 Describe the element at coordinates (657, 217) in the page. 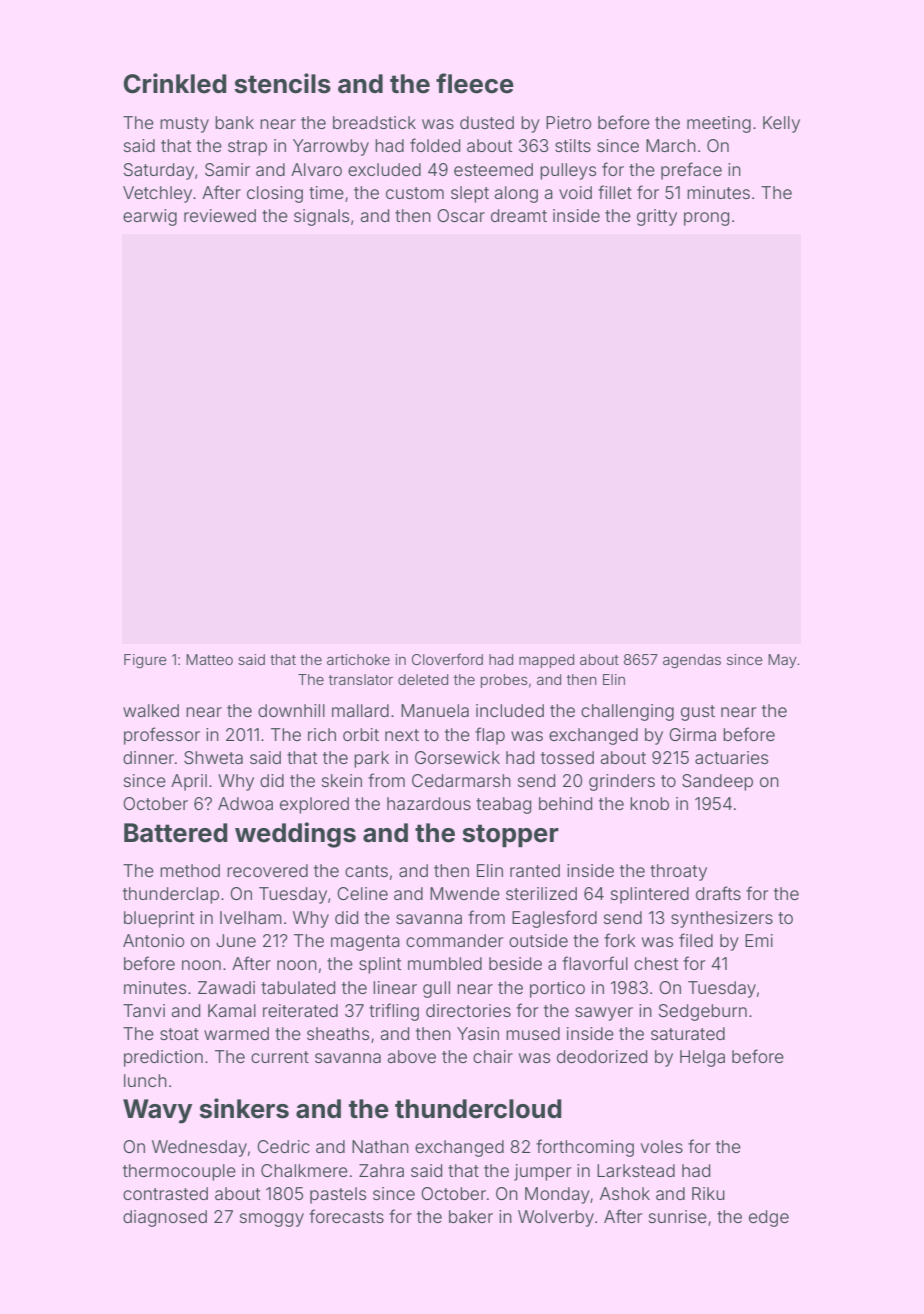

I see `gritty` at that location.
